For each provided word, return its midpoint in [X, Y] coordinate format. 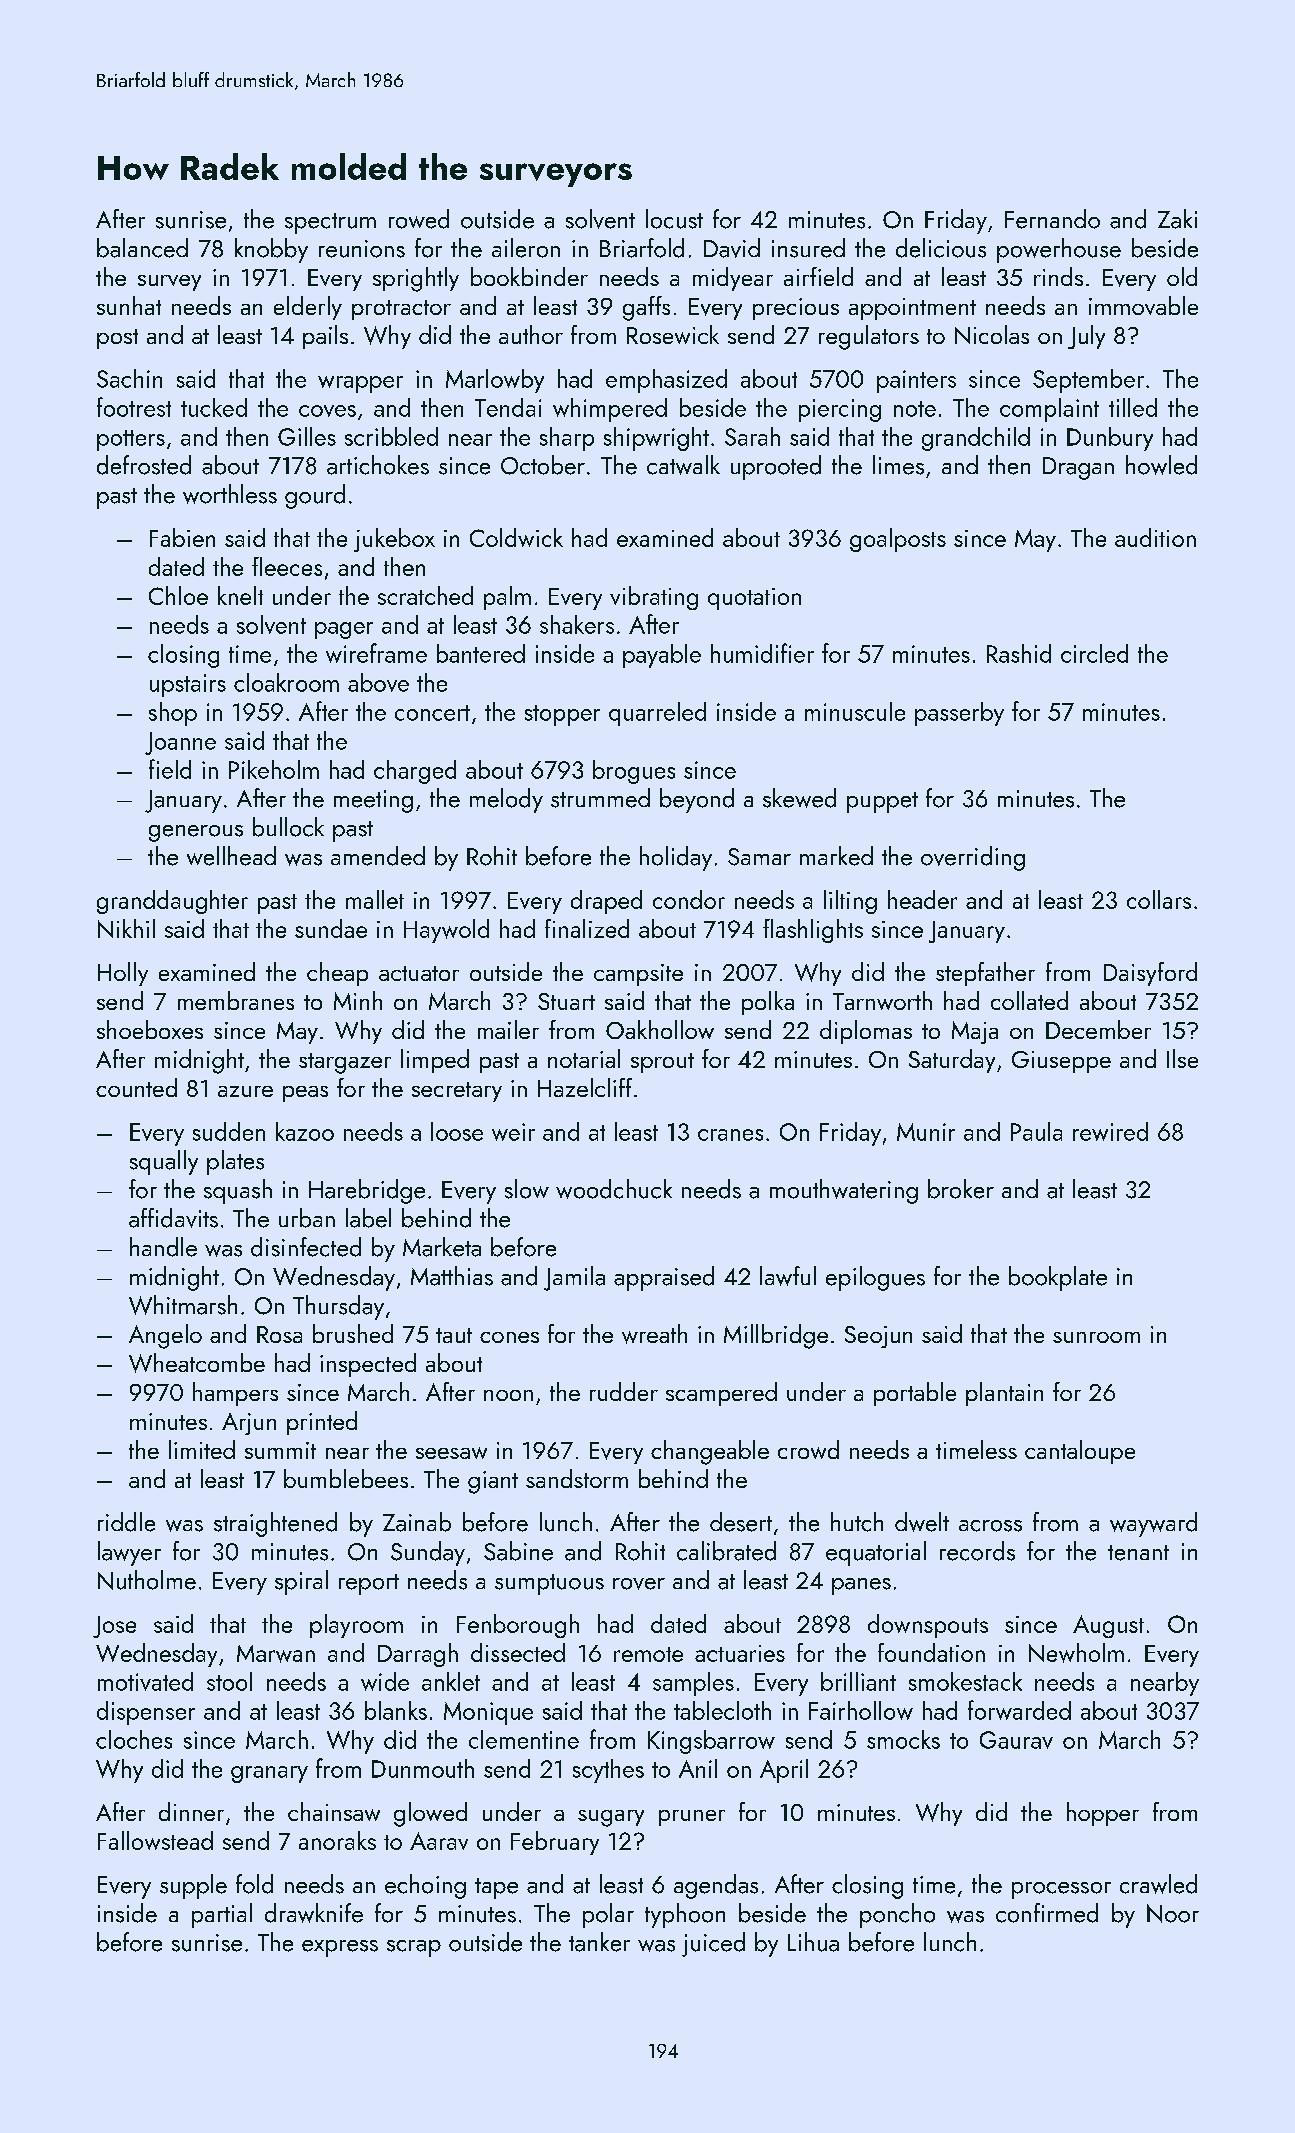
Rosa [279, 1334]
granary [269, 1774]
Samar [759, 857]
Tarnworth [882, 1000]
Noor [1173, 1913]
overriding [973, 858]
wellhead [231, 856]
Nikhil [126, 928]
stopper [562, 715]
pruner [692, 1818]
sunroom [1096, 1337]
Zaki [1177, 219]
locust [674, 219]
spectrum [330, 223]
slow [527, 1189]
